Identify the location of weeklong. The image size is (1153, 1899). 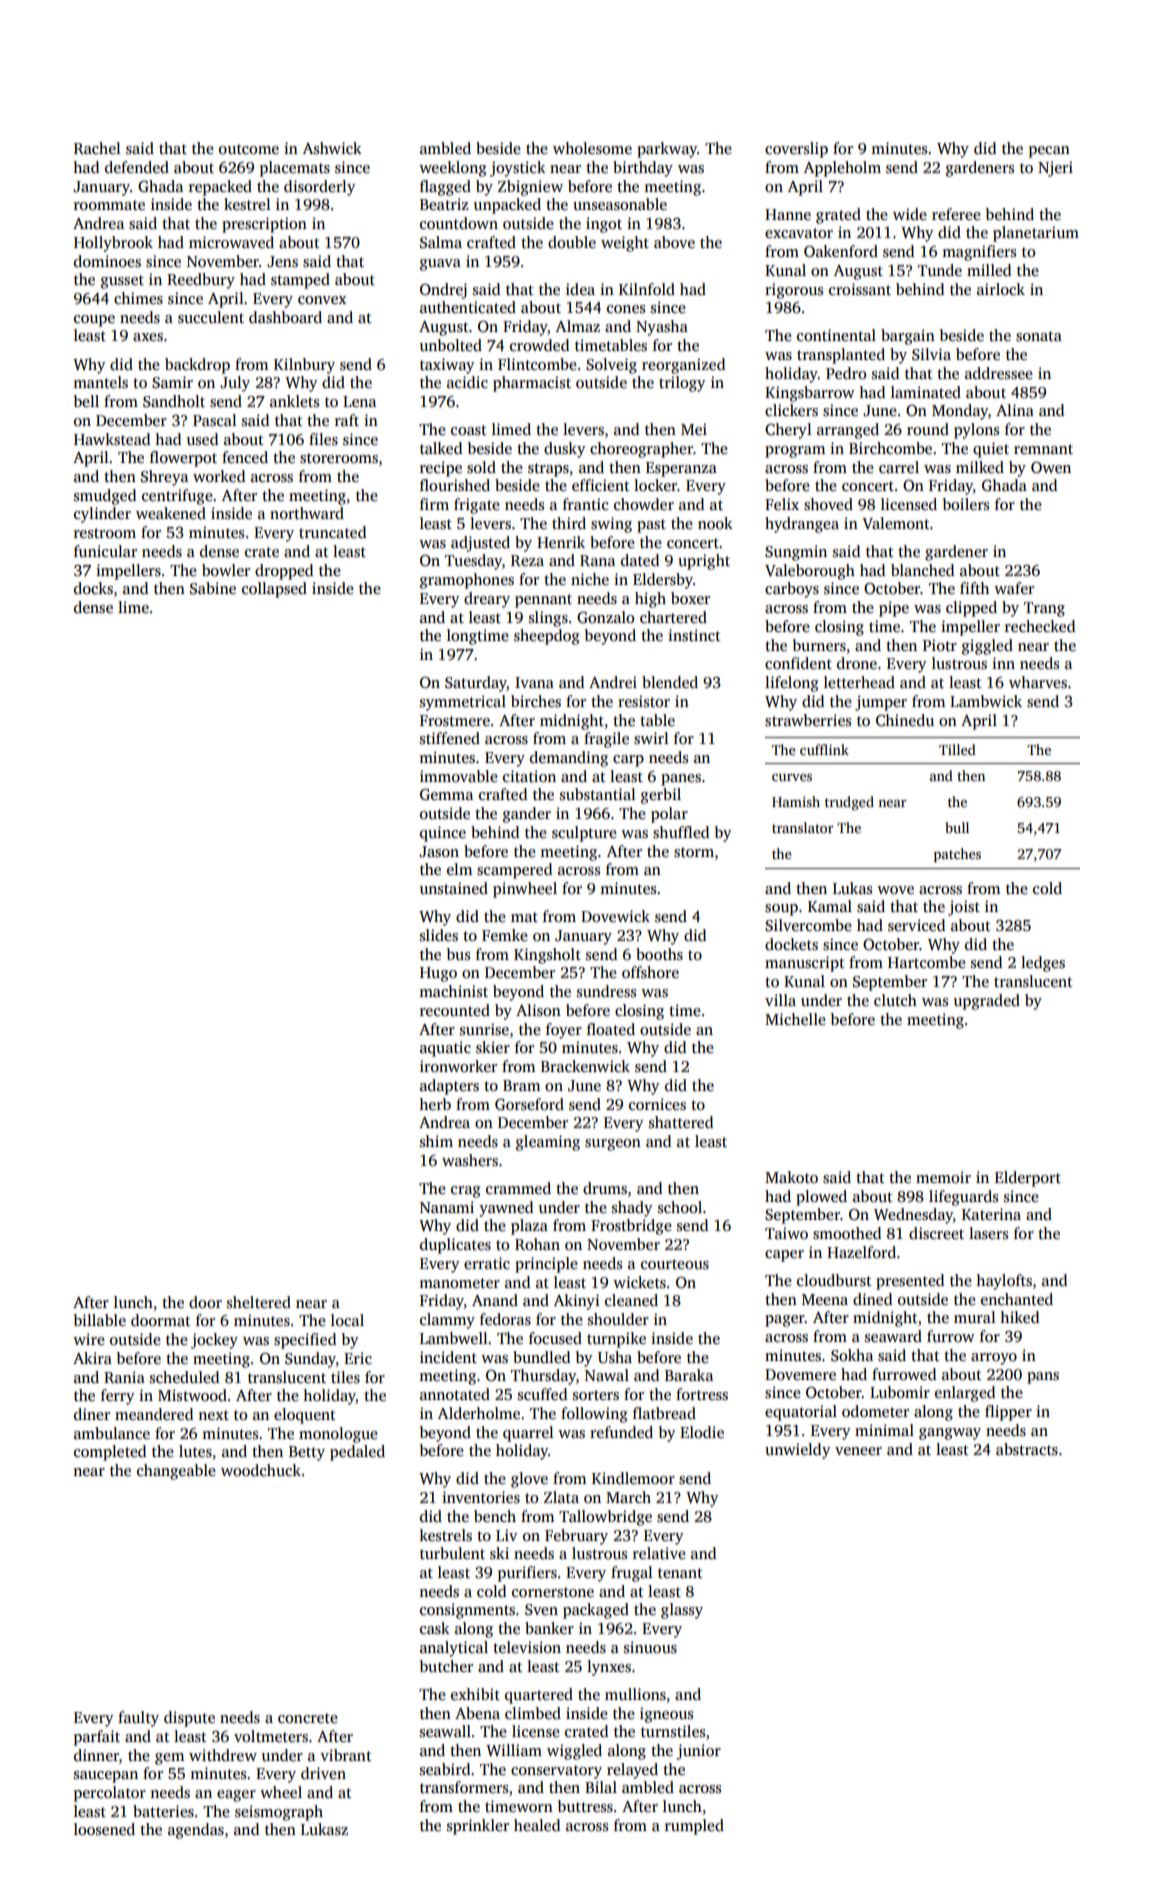
(453, 169).
